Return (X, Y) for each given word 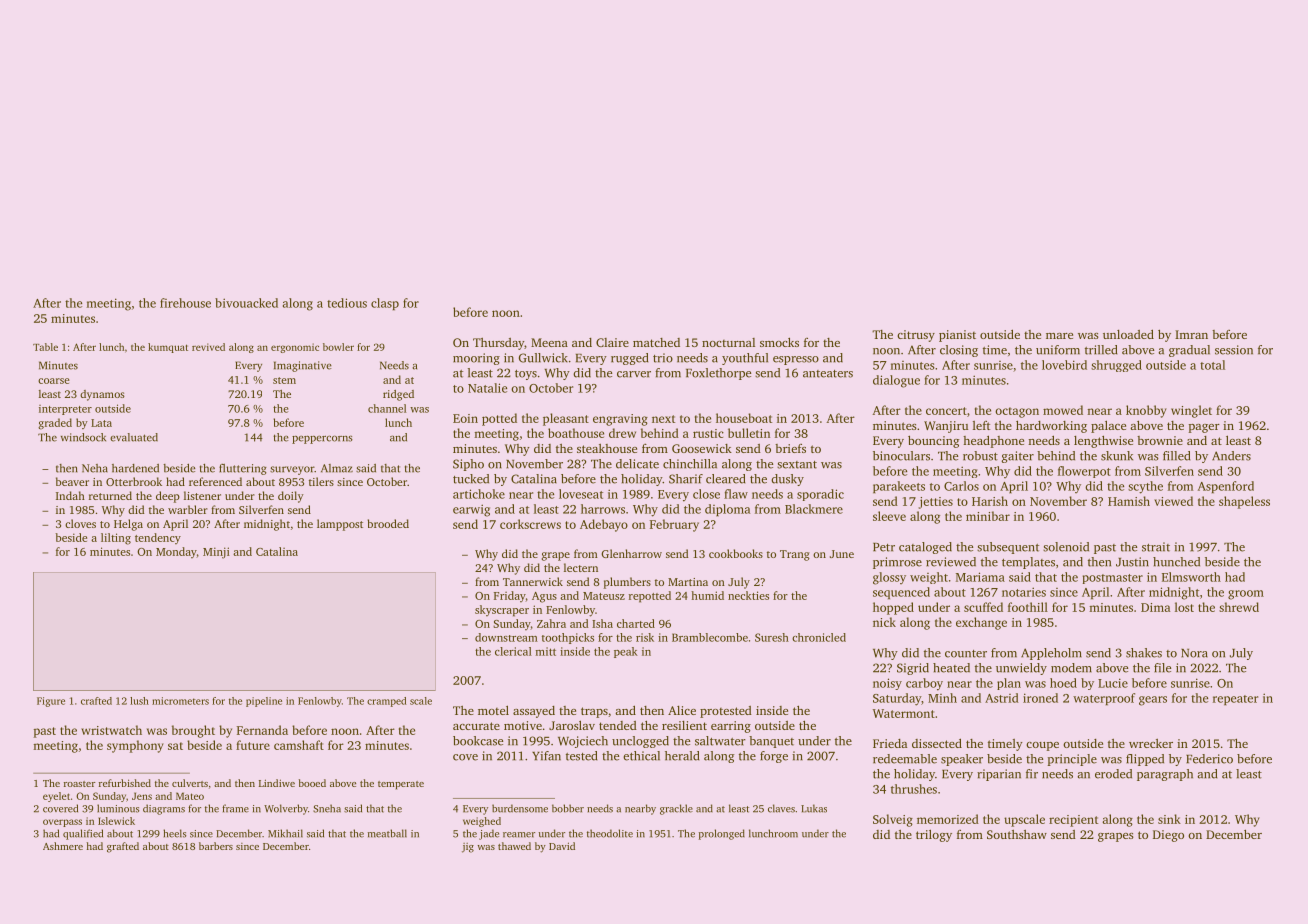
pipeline (264, 702)
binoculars (901, 456)
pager (1204, 428)
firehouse (185, 303)
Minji (216, 553)
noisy (887, 684)
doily (291, 497)
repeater (1235, 700)
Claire (612, 342)
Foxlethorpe (718, 374)
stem (284, 380)
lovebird (1064, 365)
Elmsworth (1191, 577)
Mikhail (285, 833)
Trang (795, 555)
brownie (1160, 440)
